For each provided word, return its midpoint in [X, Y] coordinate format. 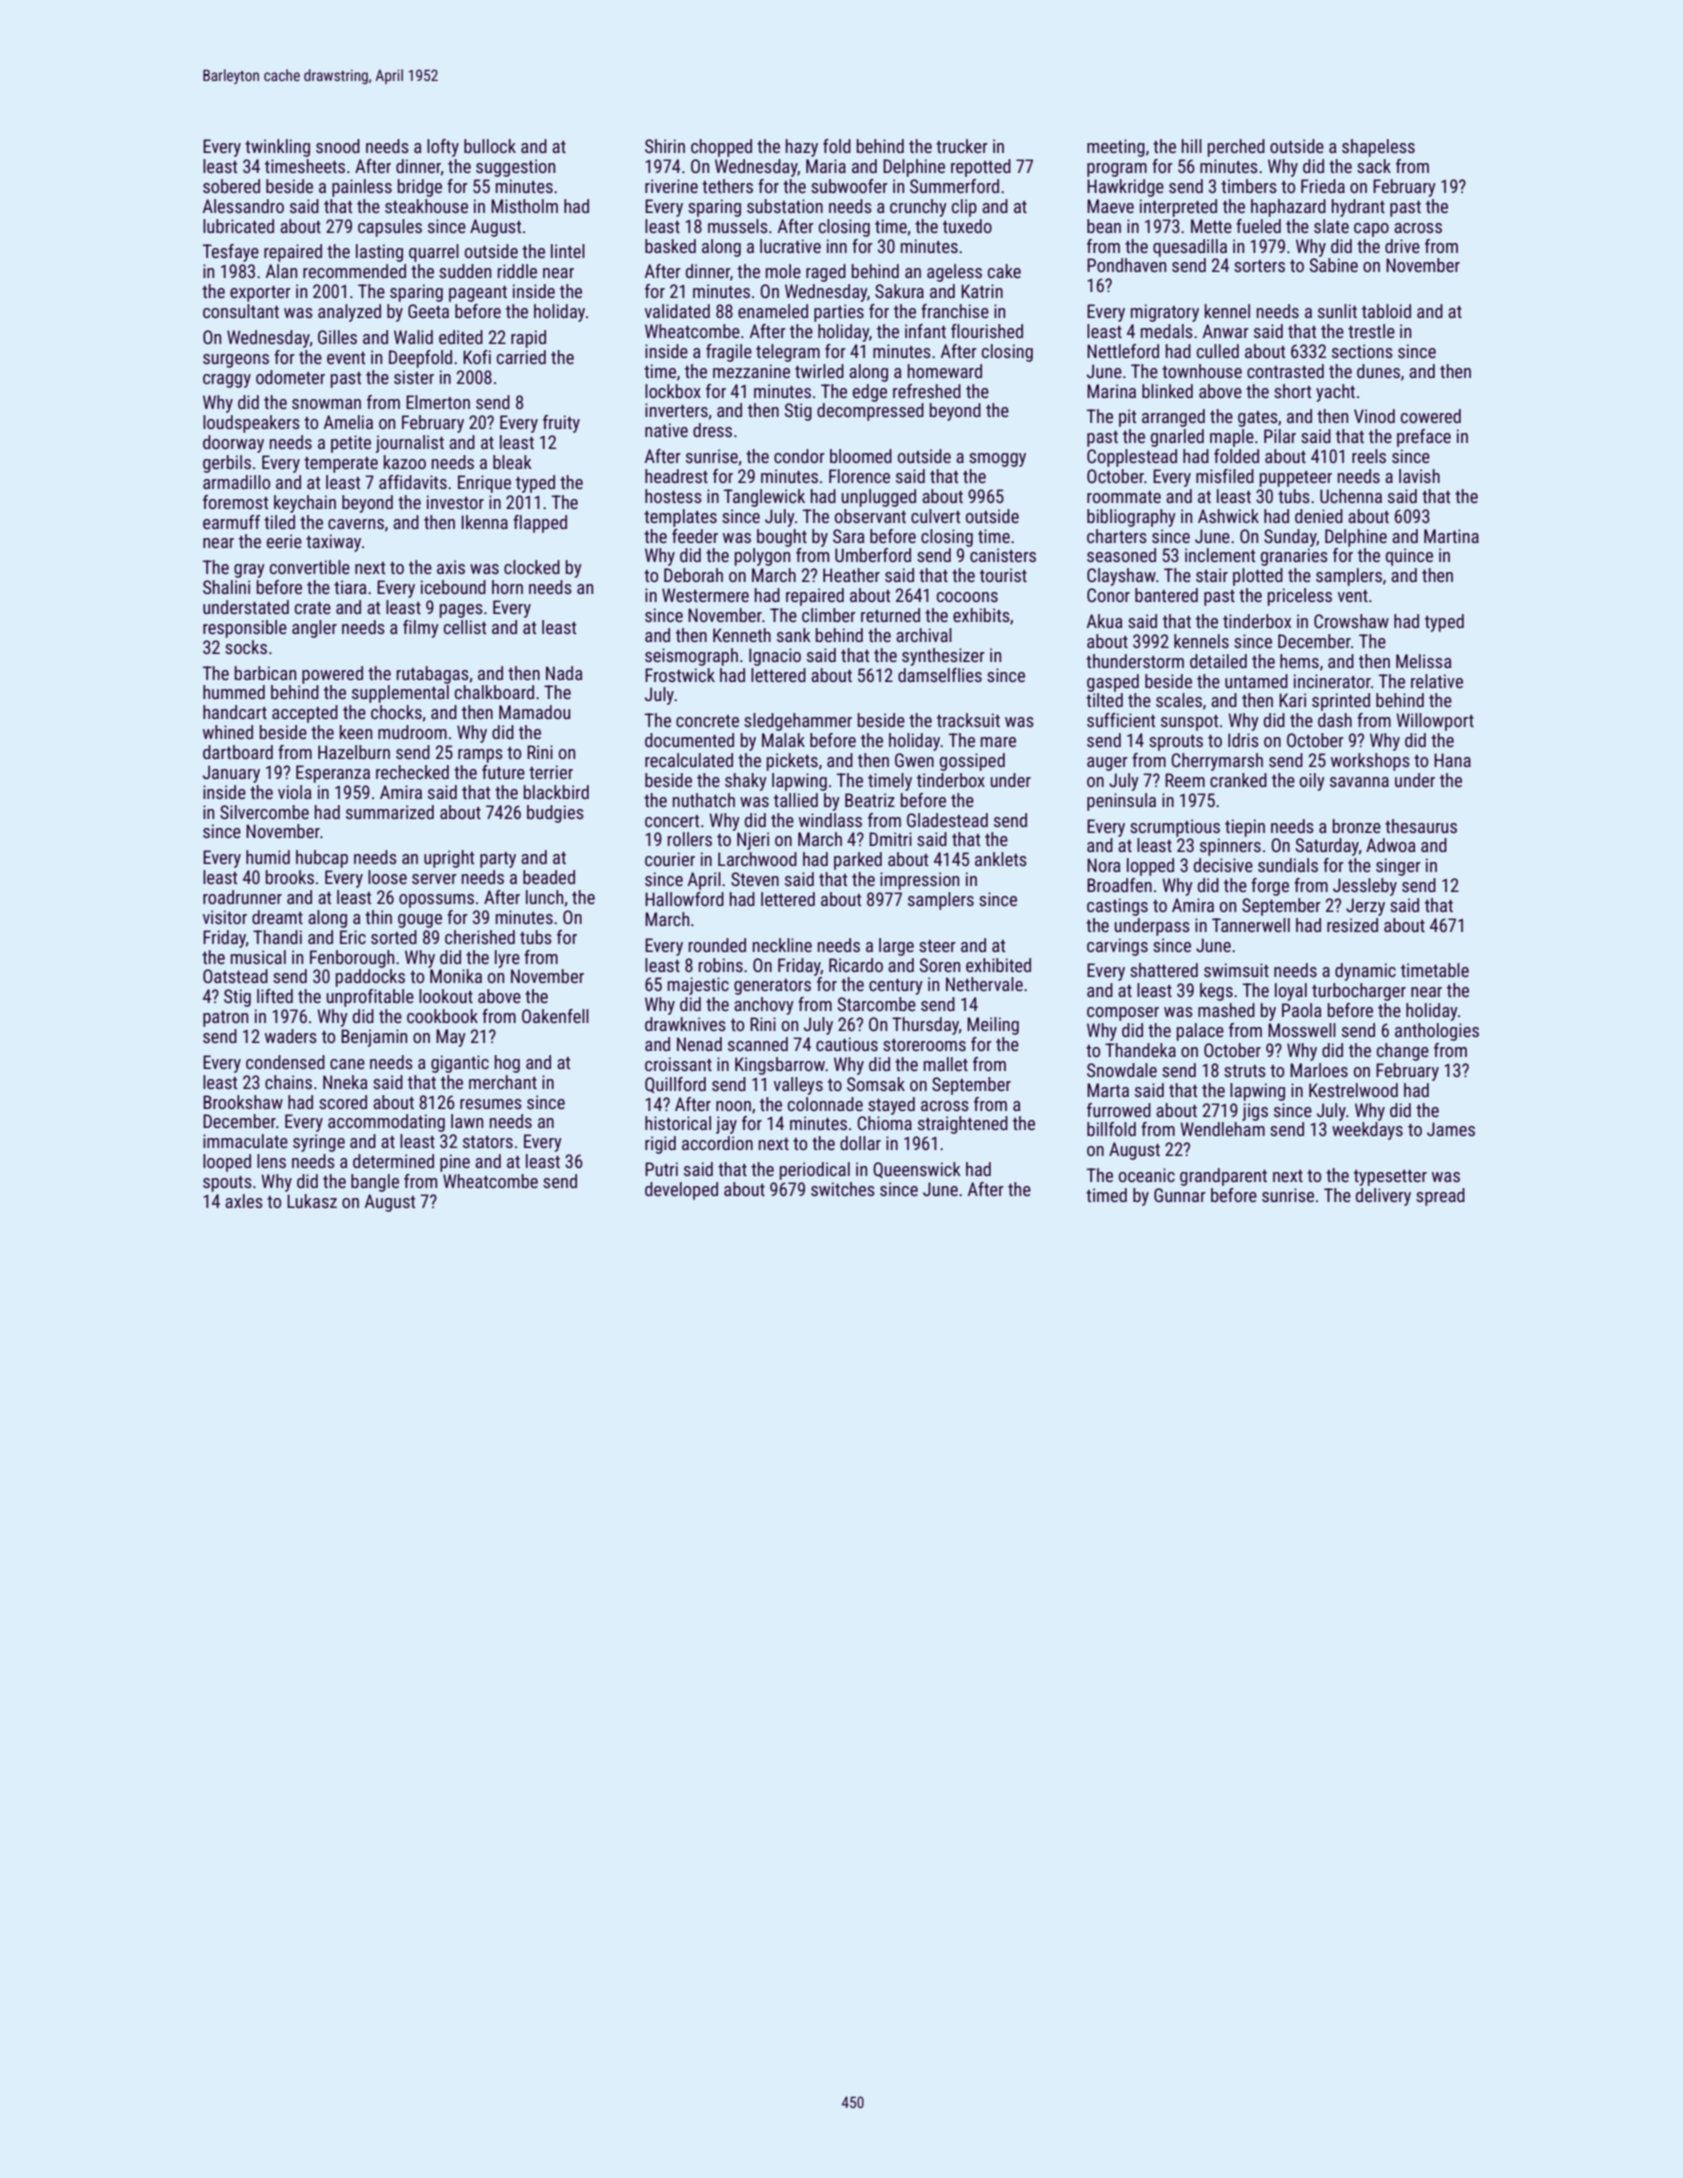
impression [919, 881]
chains [288, 1082]
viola [294, 792]
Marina [1111, 391]
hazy [802, 148]
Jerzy [1365, 907]
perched [1236, 148]
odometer [290, 377]
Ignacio [775, 657]
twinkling [277, 148]
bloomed [861, 456]
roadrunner [242, 897]
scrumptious [1175, 828]
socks [246, 647]
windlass [830, 820]
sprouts [1176, 743]
